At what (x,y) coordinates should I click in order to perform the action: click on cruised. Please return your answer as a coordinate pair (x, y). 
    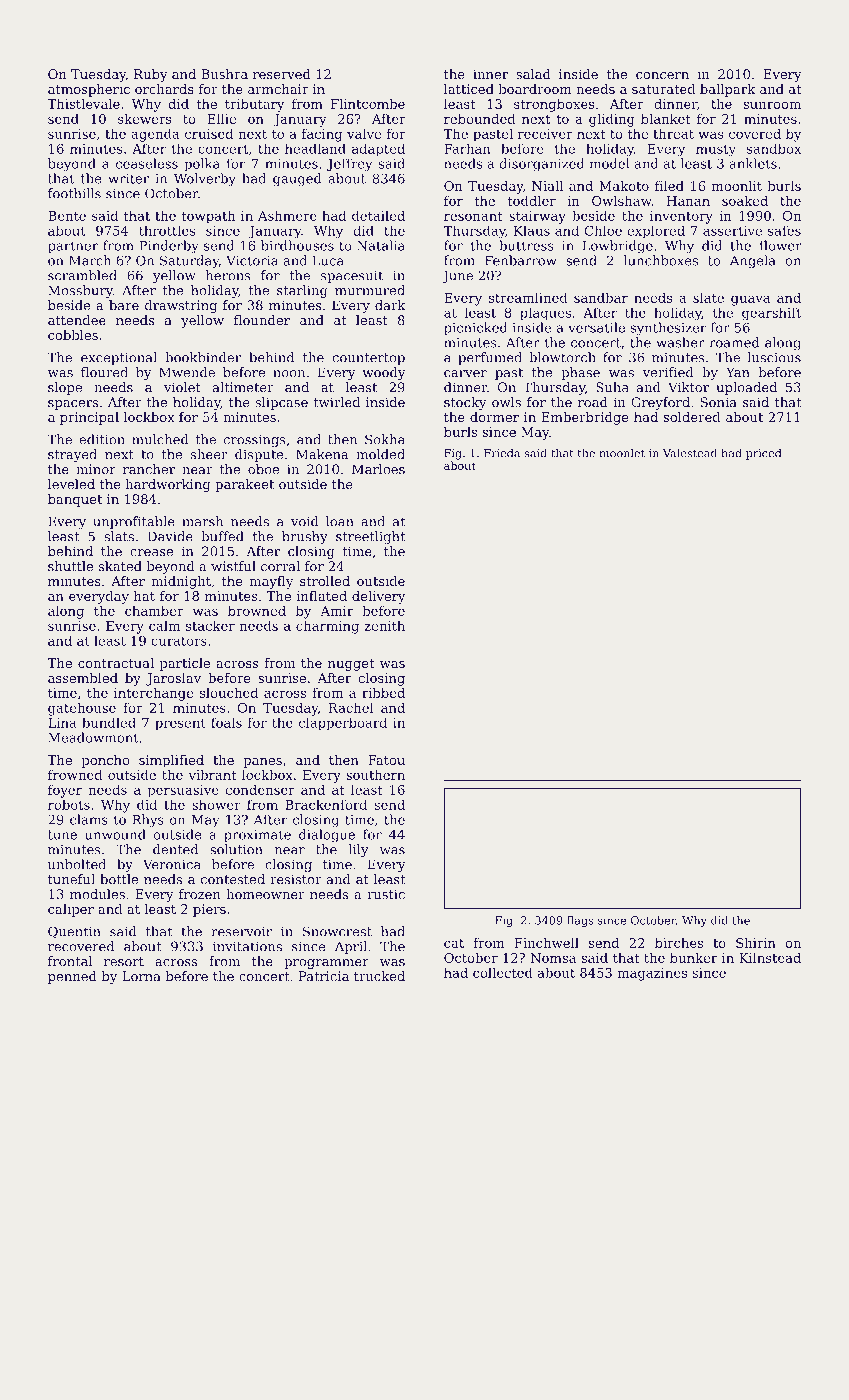
    Looking at the image, I should click on (209, 133).
